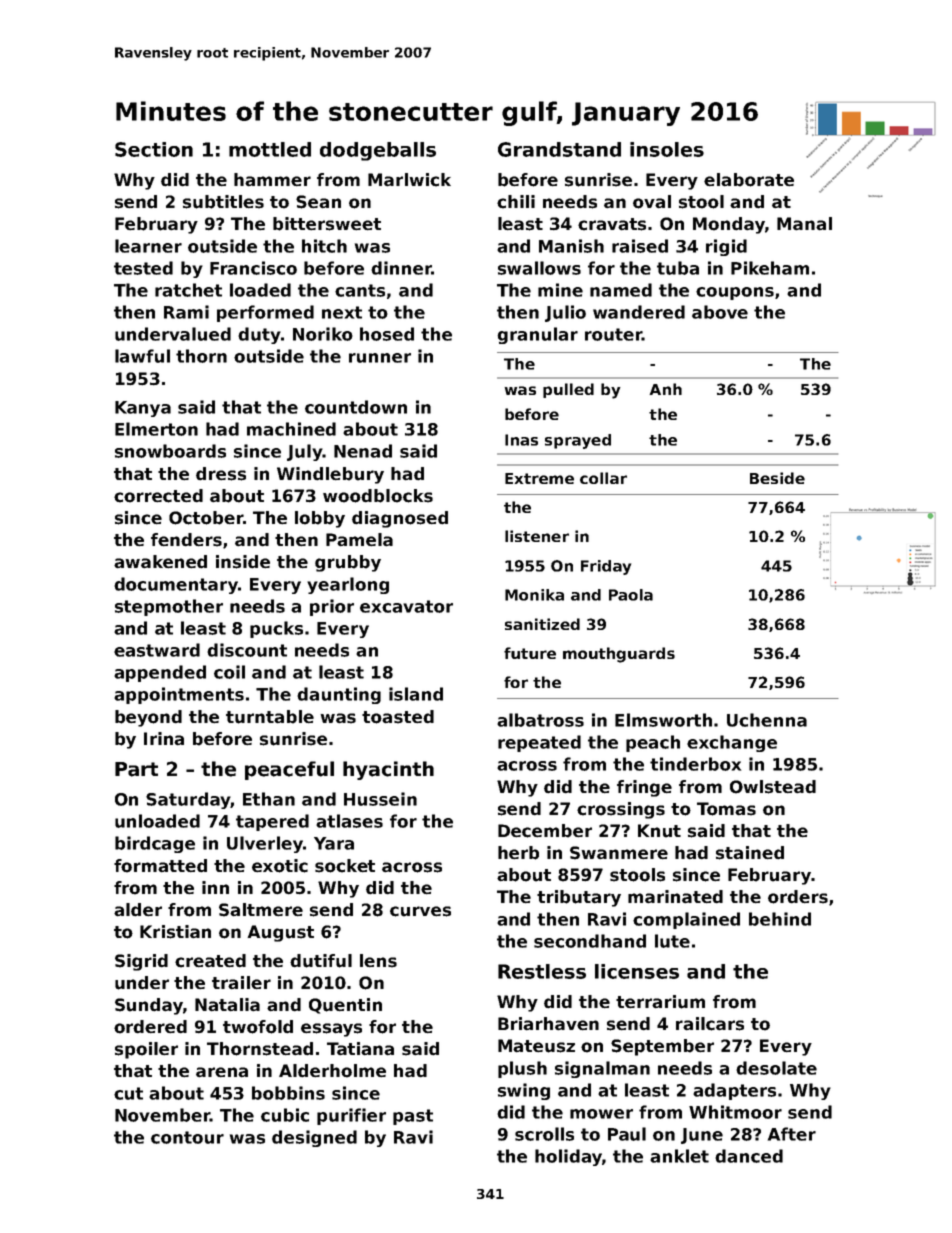  I want to click on danced, so click(749, 1156).
